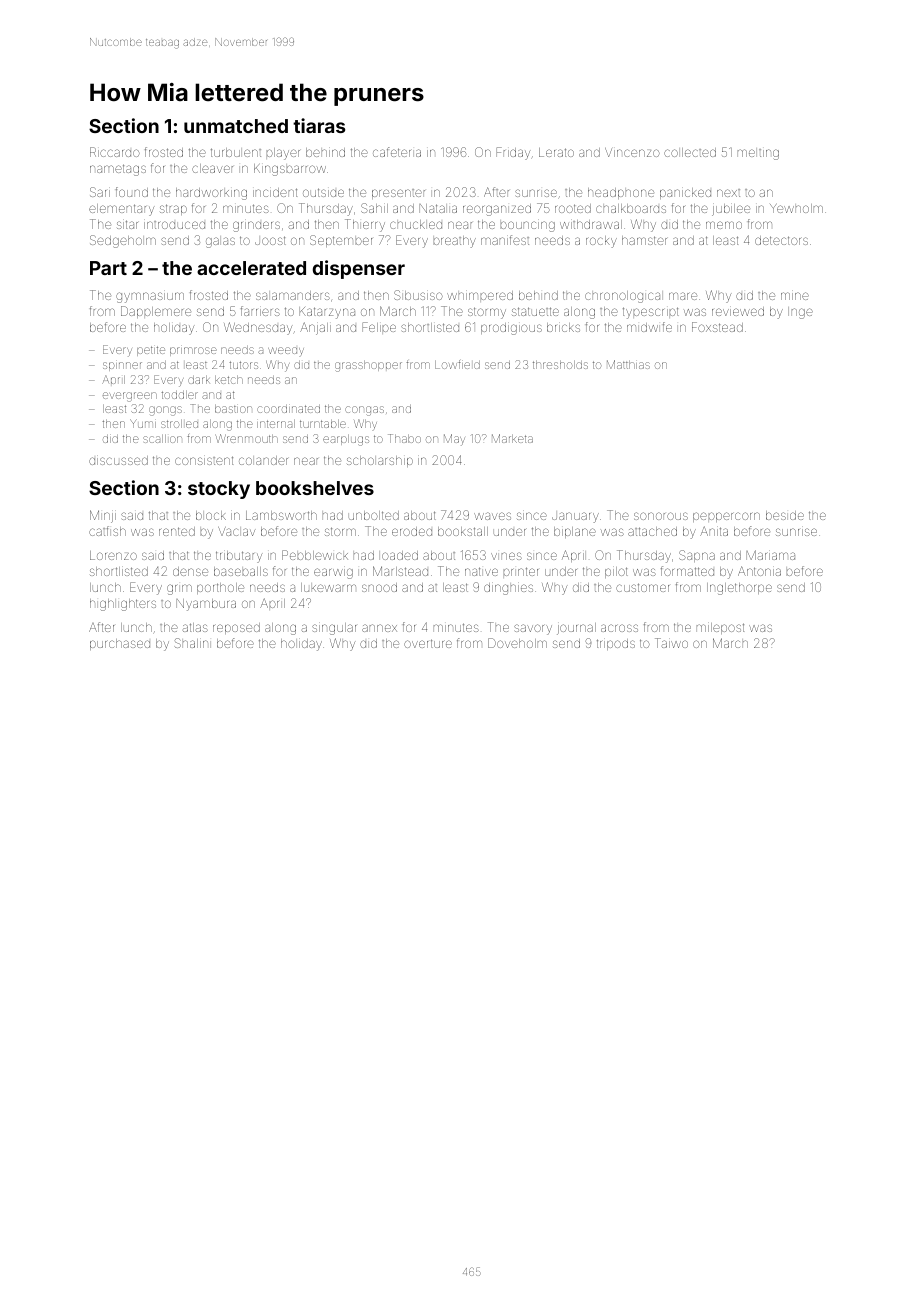 This page has width=924, height=1308. What do you see at coordinates (758, 154) in the page?
I see `melting` at bounding box center [758, 154].
